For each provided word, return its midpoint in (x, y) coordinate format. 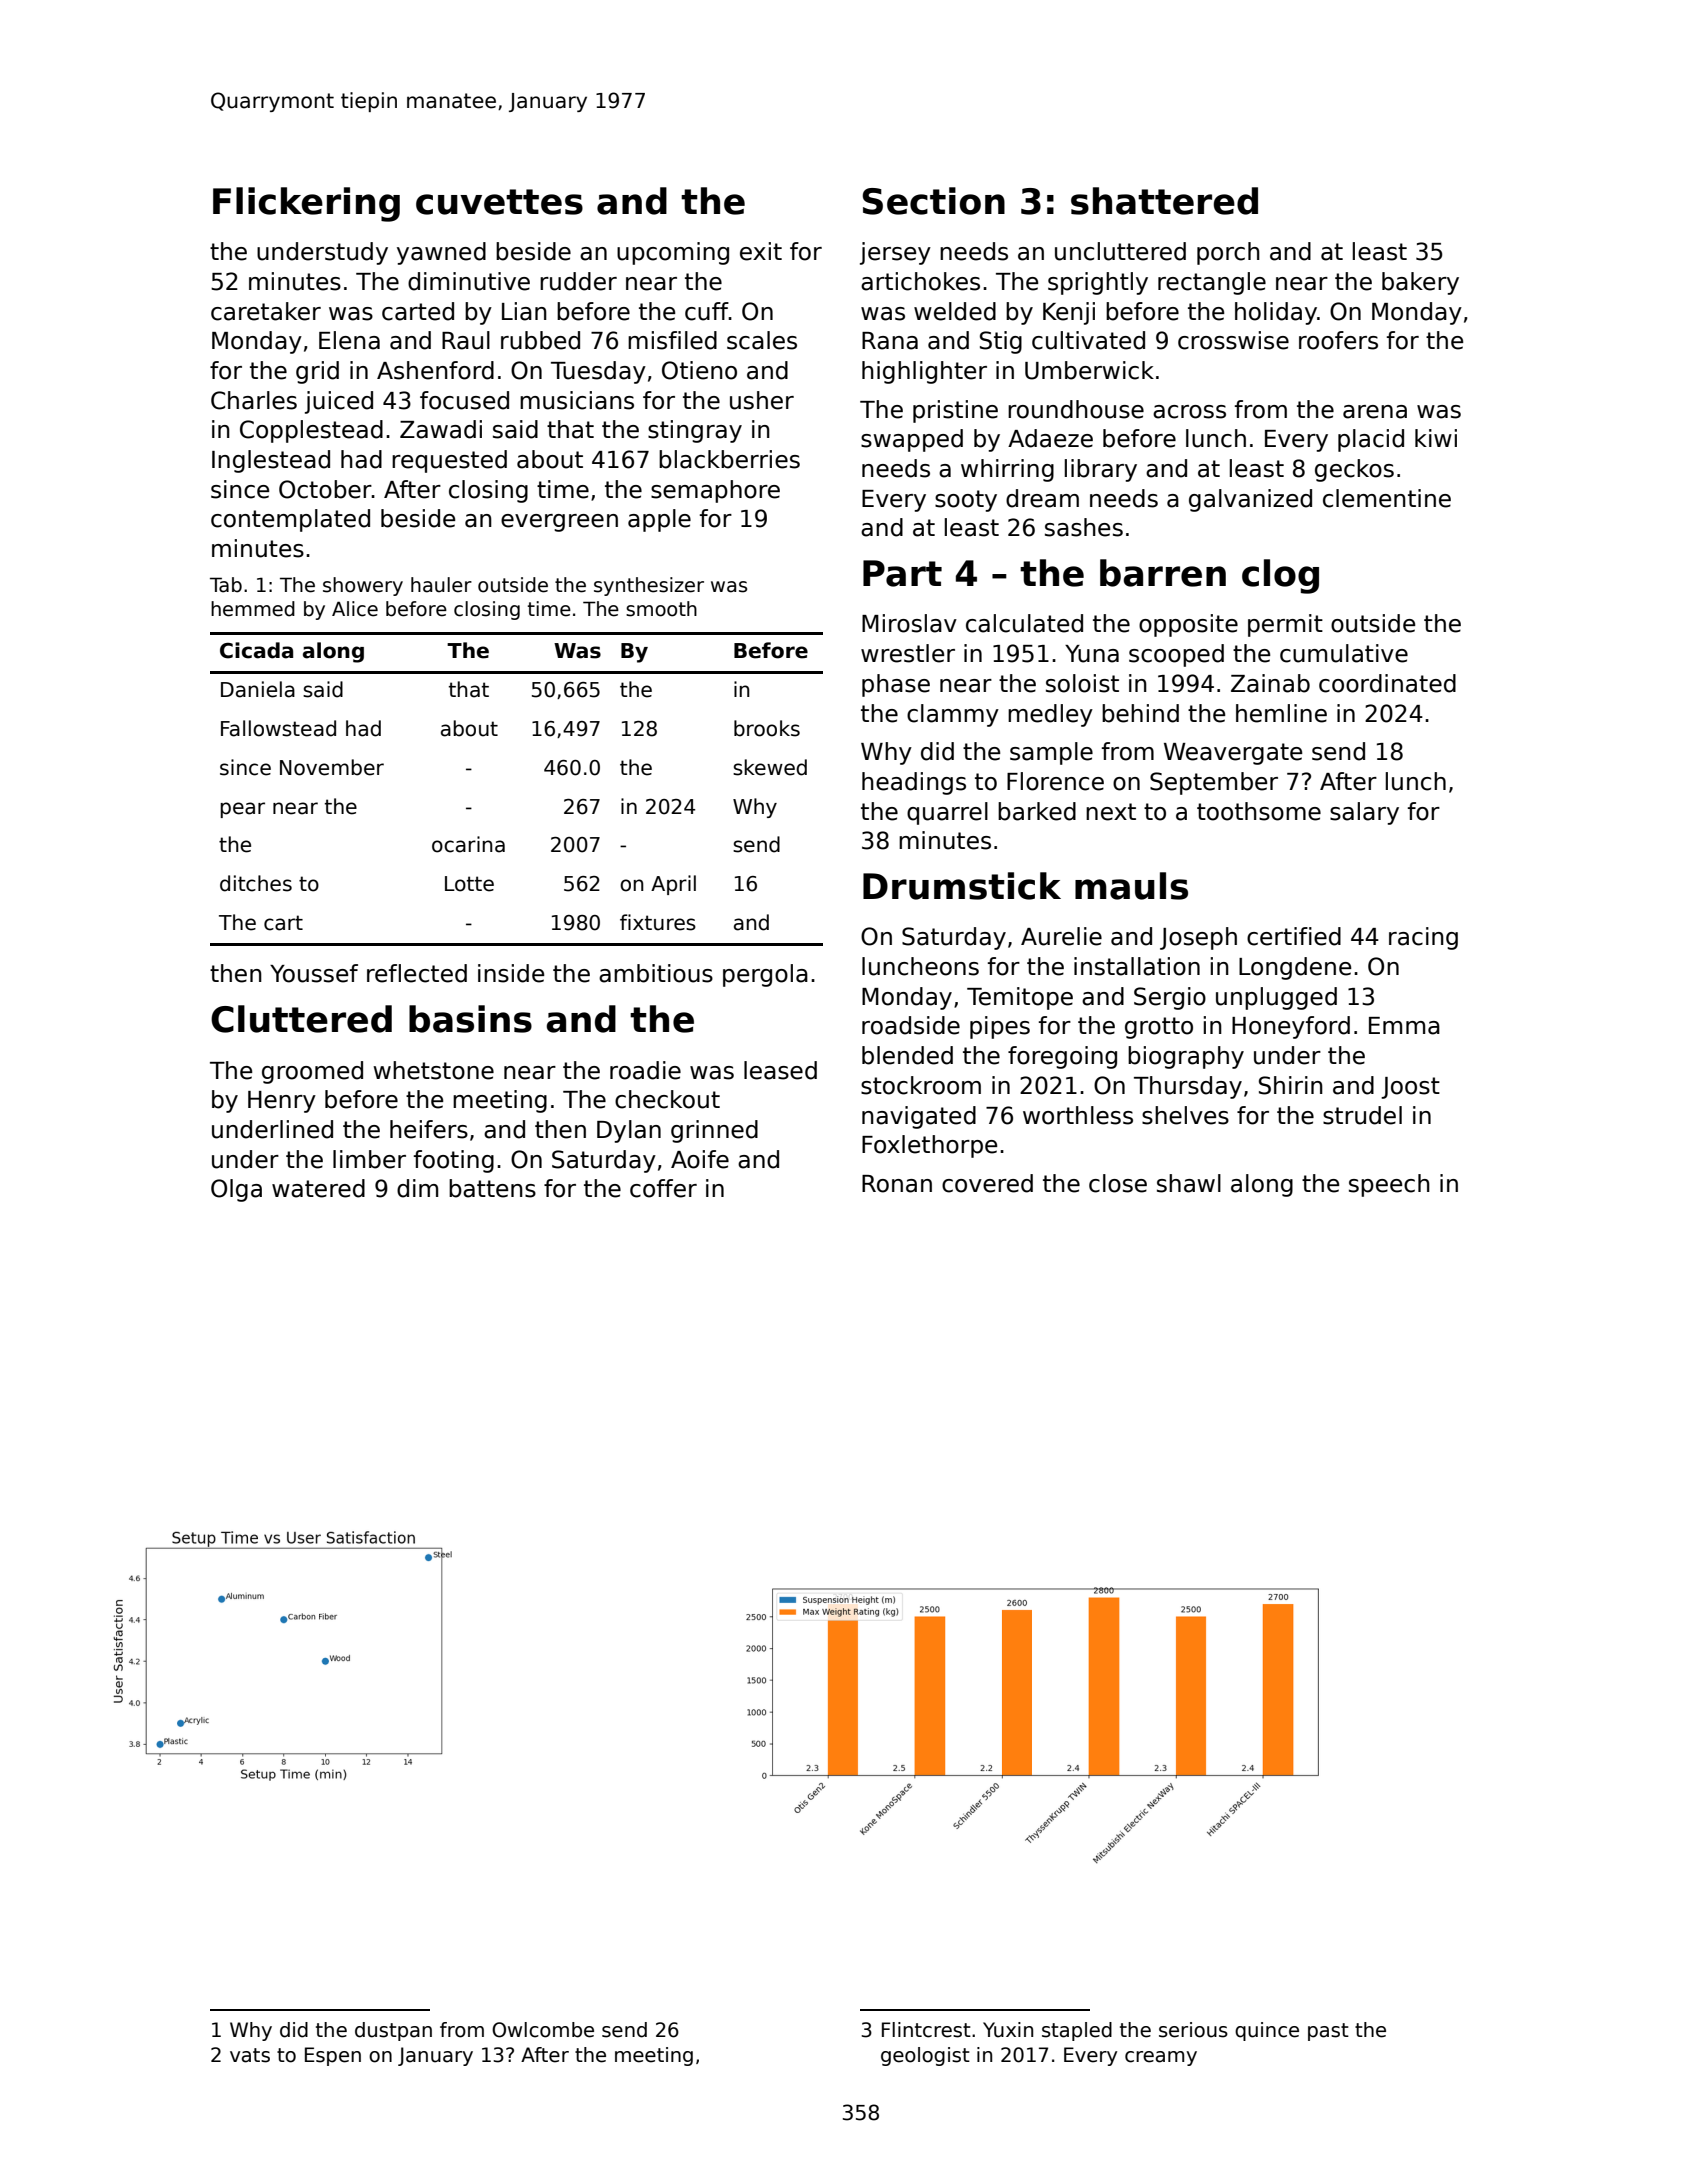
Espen (333, 2056)
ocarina (468, 844)
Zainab (1270, 683)
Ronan (897, 1184)
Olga (236, 1190)
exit (761, 251)
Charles (254, 400)
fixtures (658, 922)
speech (1389, 1185)
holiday (1276, 313)
